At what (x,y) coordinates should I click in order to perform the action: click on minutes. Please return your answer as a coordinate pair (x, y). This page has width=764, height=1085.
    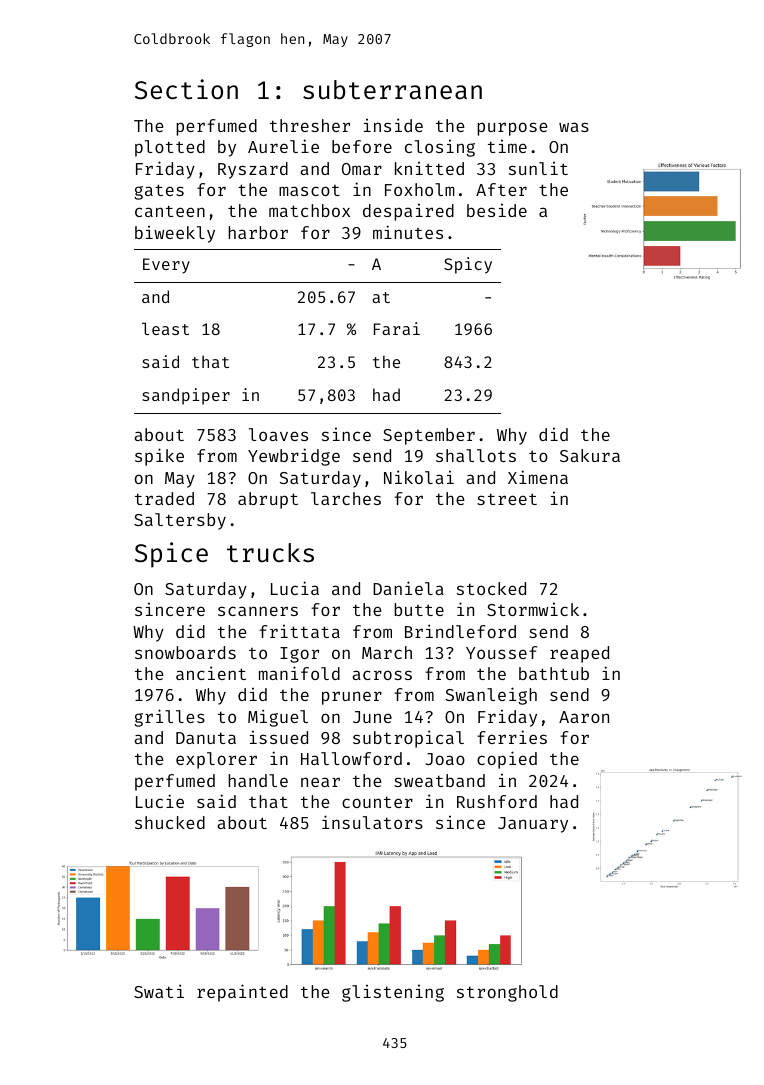
    Looking at the image, I should click on (408, 232).
